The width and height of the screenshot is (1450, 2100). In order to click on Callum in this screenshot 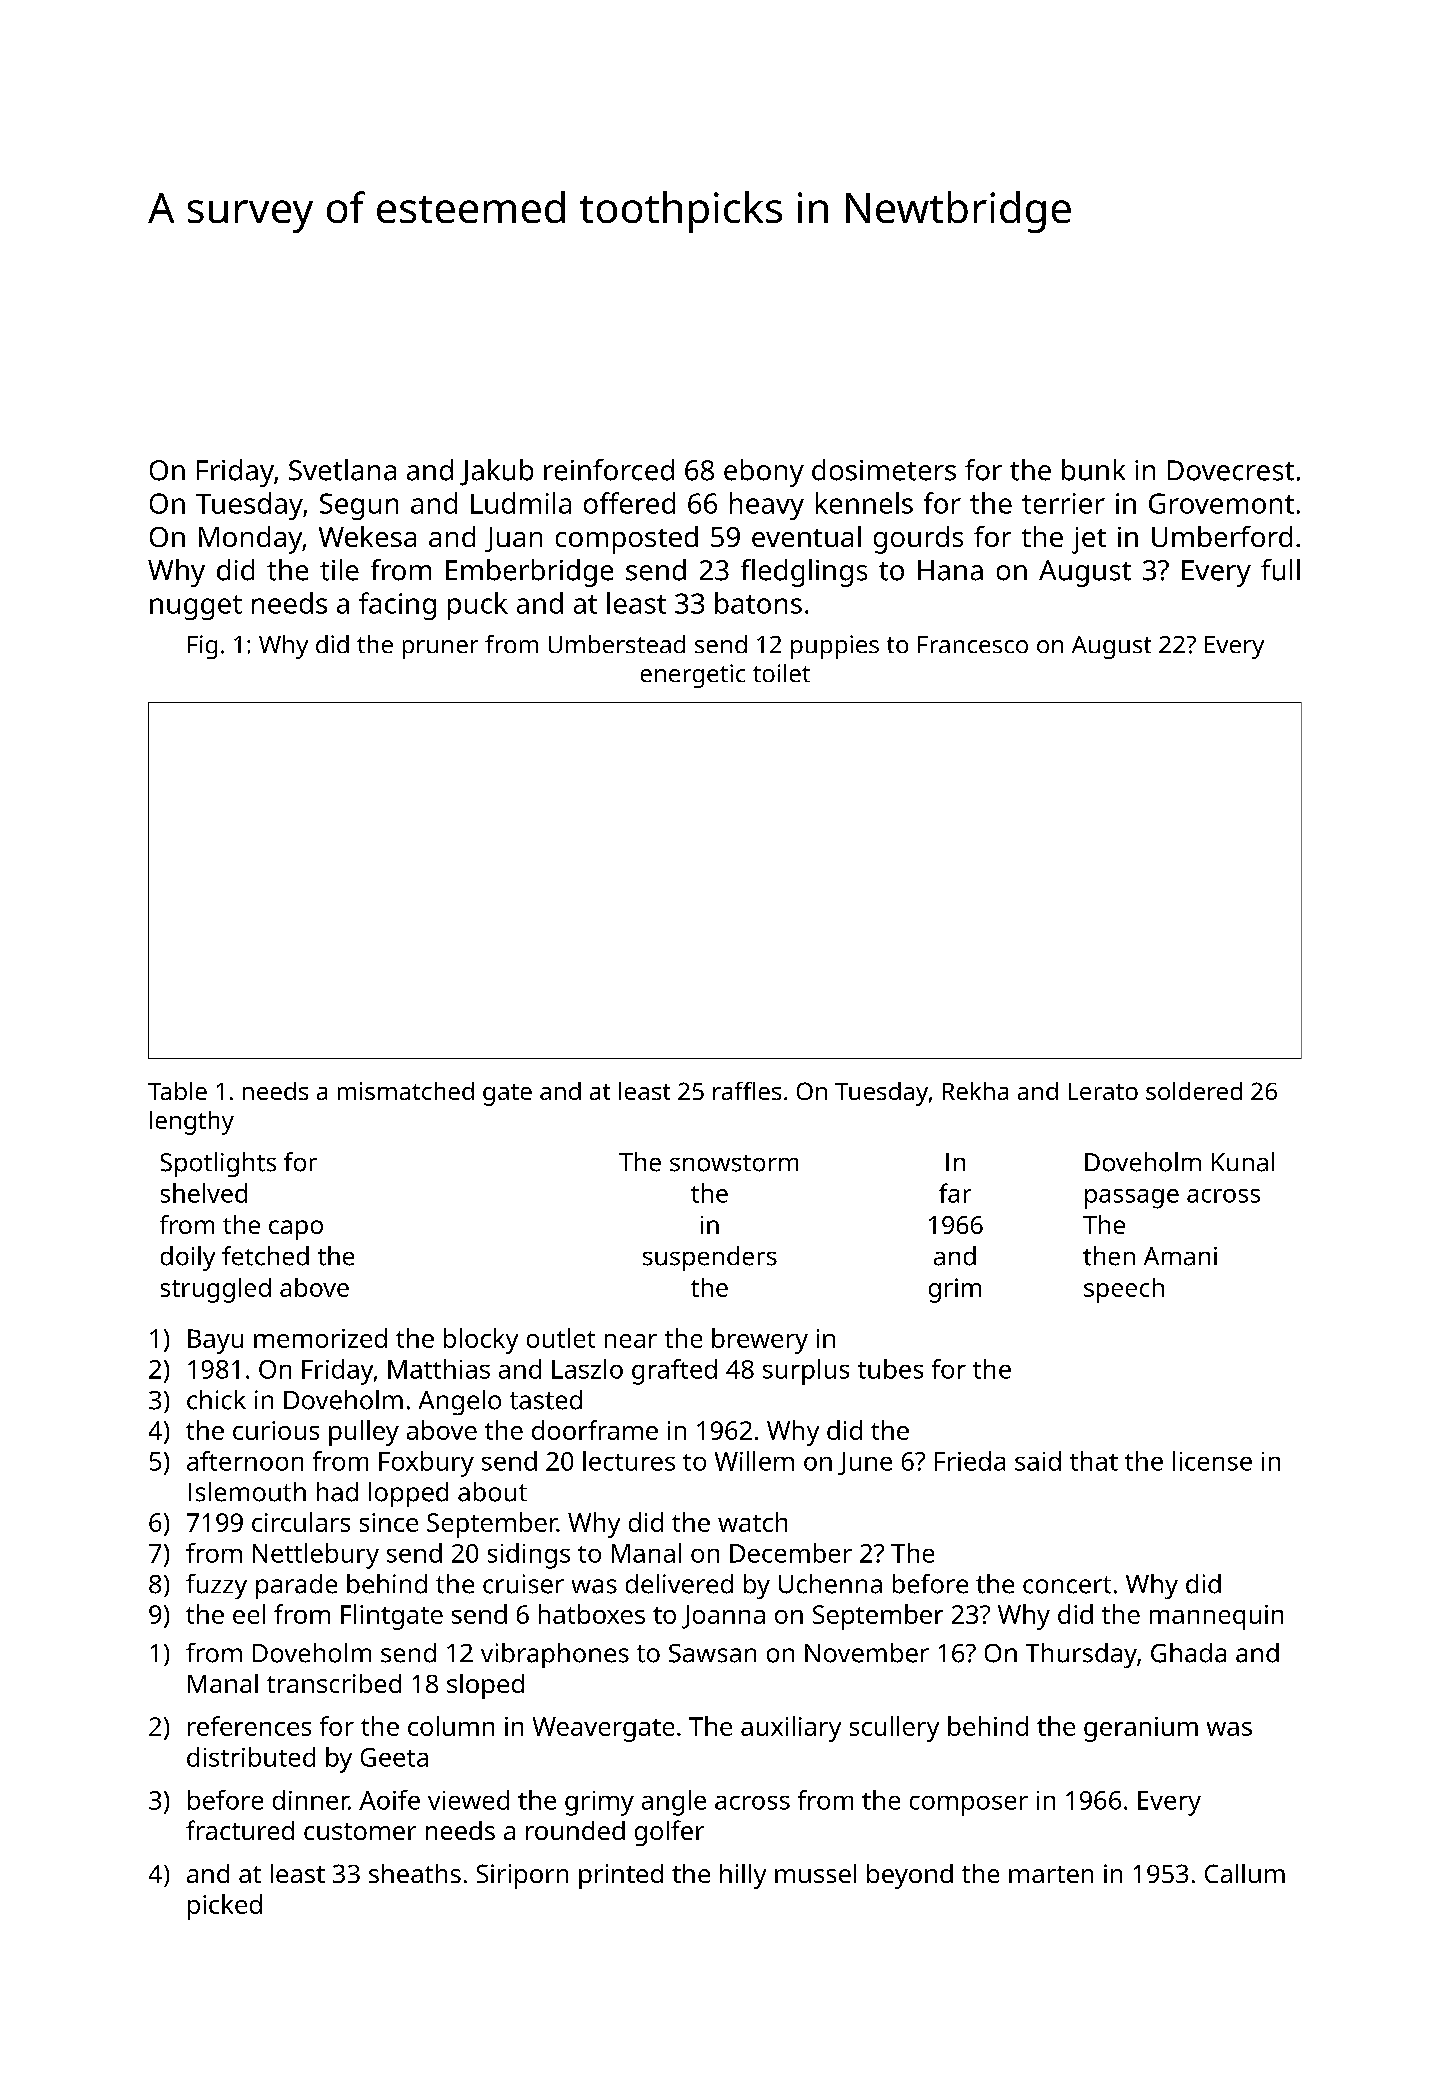, I will do `click(1245, 1873)`.
